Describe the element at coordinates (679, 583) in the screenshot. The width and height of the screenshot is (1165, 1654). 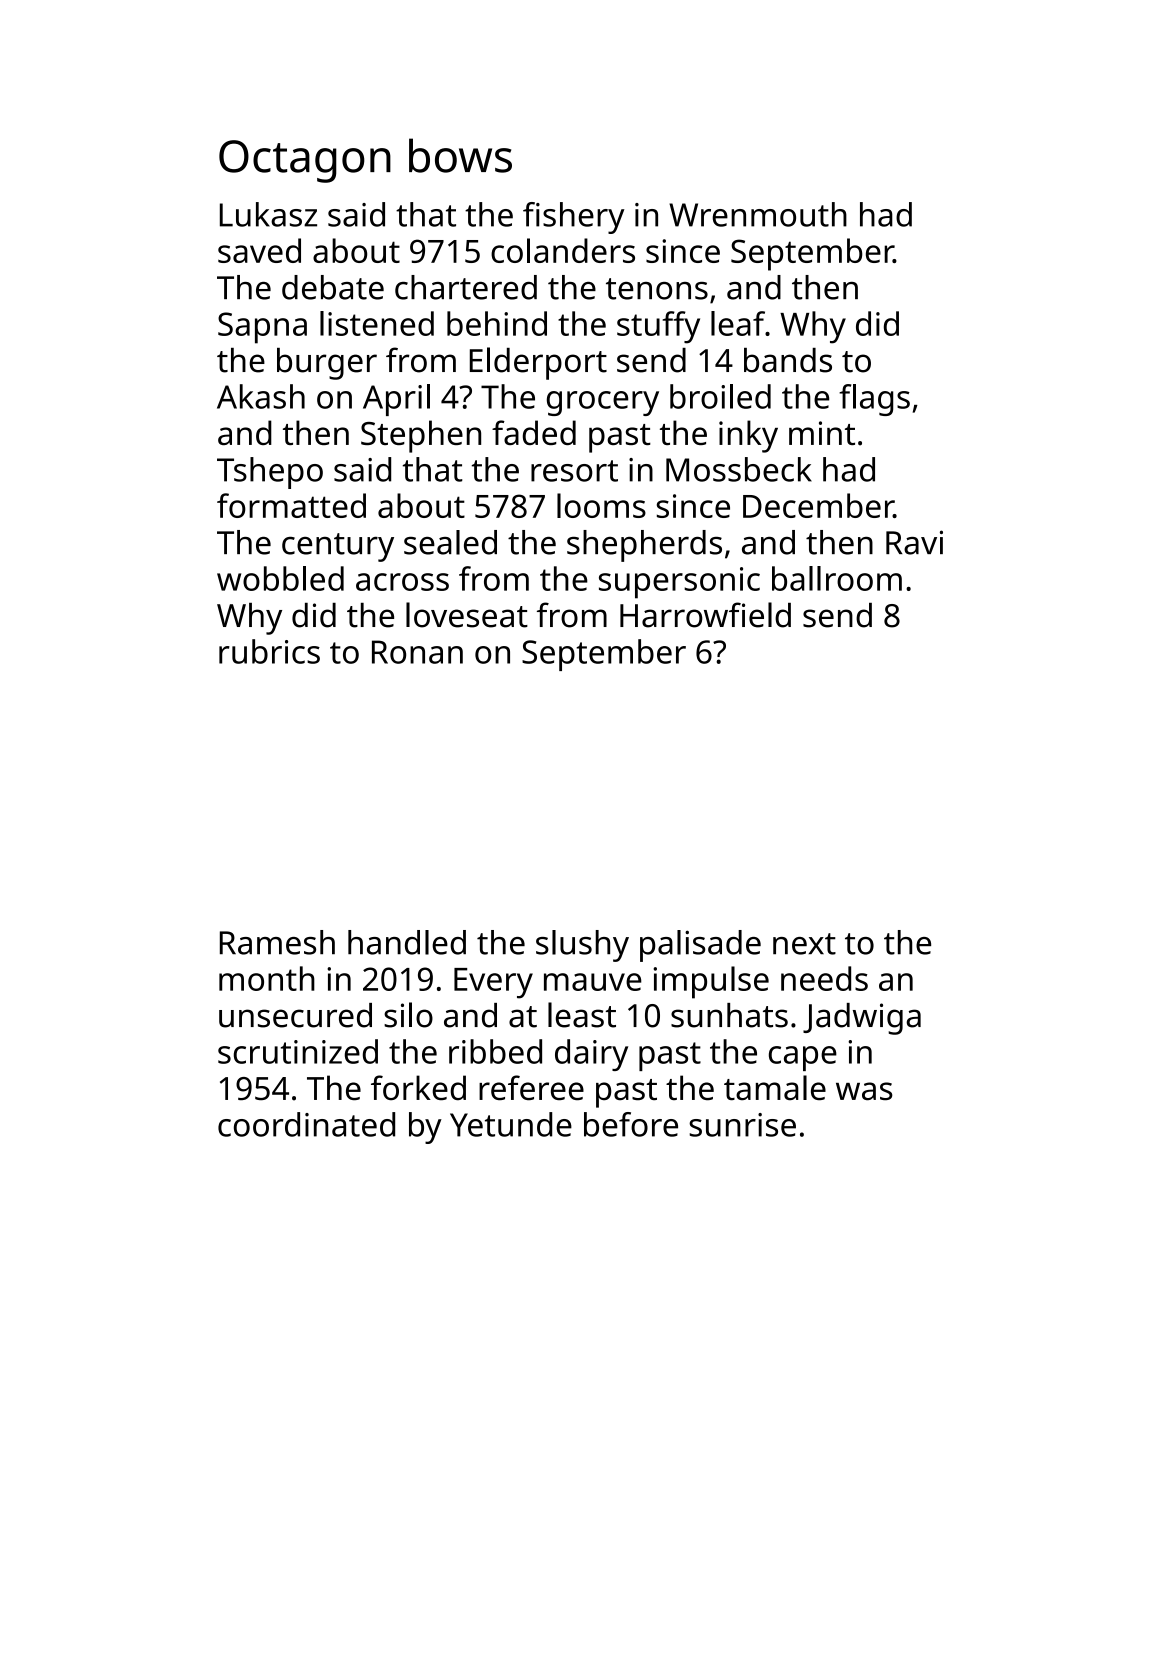
I see `supersonic` at that location.
